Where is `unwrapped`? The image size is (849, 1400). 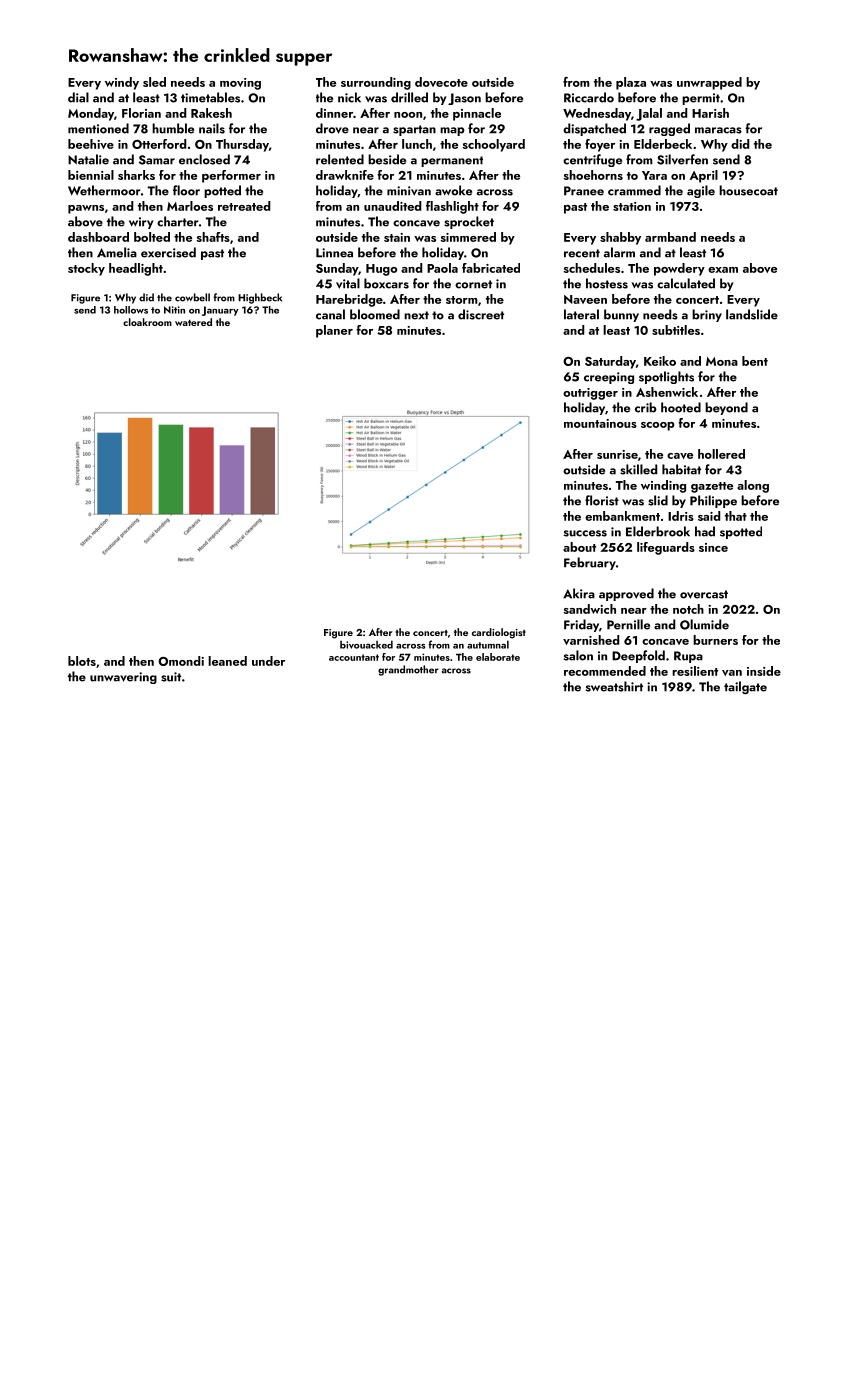
unwrapped is located at coordinates (709, 83).
